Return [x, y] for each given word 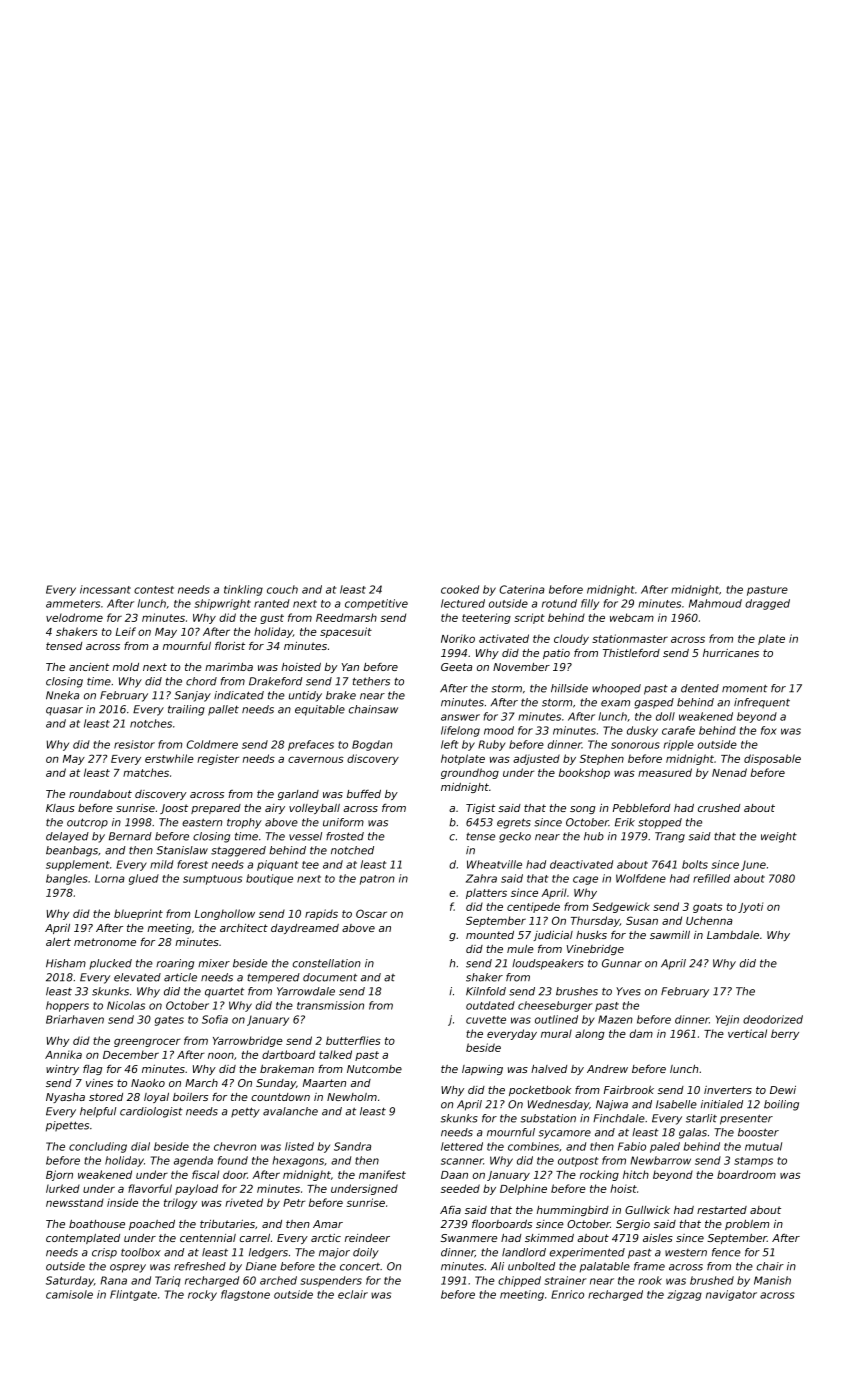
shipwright [223, 604]
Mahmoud [715, 603]
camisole [69, 1294]
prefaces [311, 745]
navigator [731, 1295]
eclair [353, 1294]
